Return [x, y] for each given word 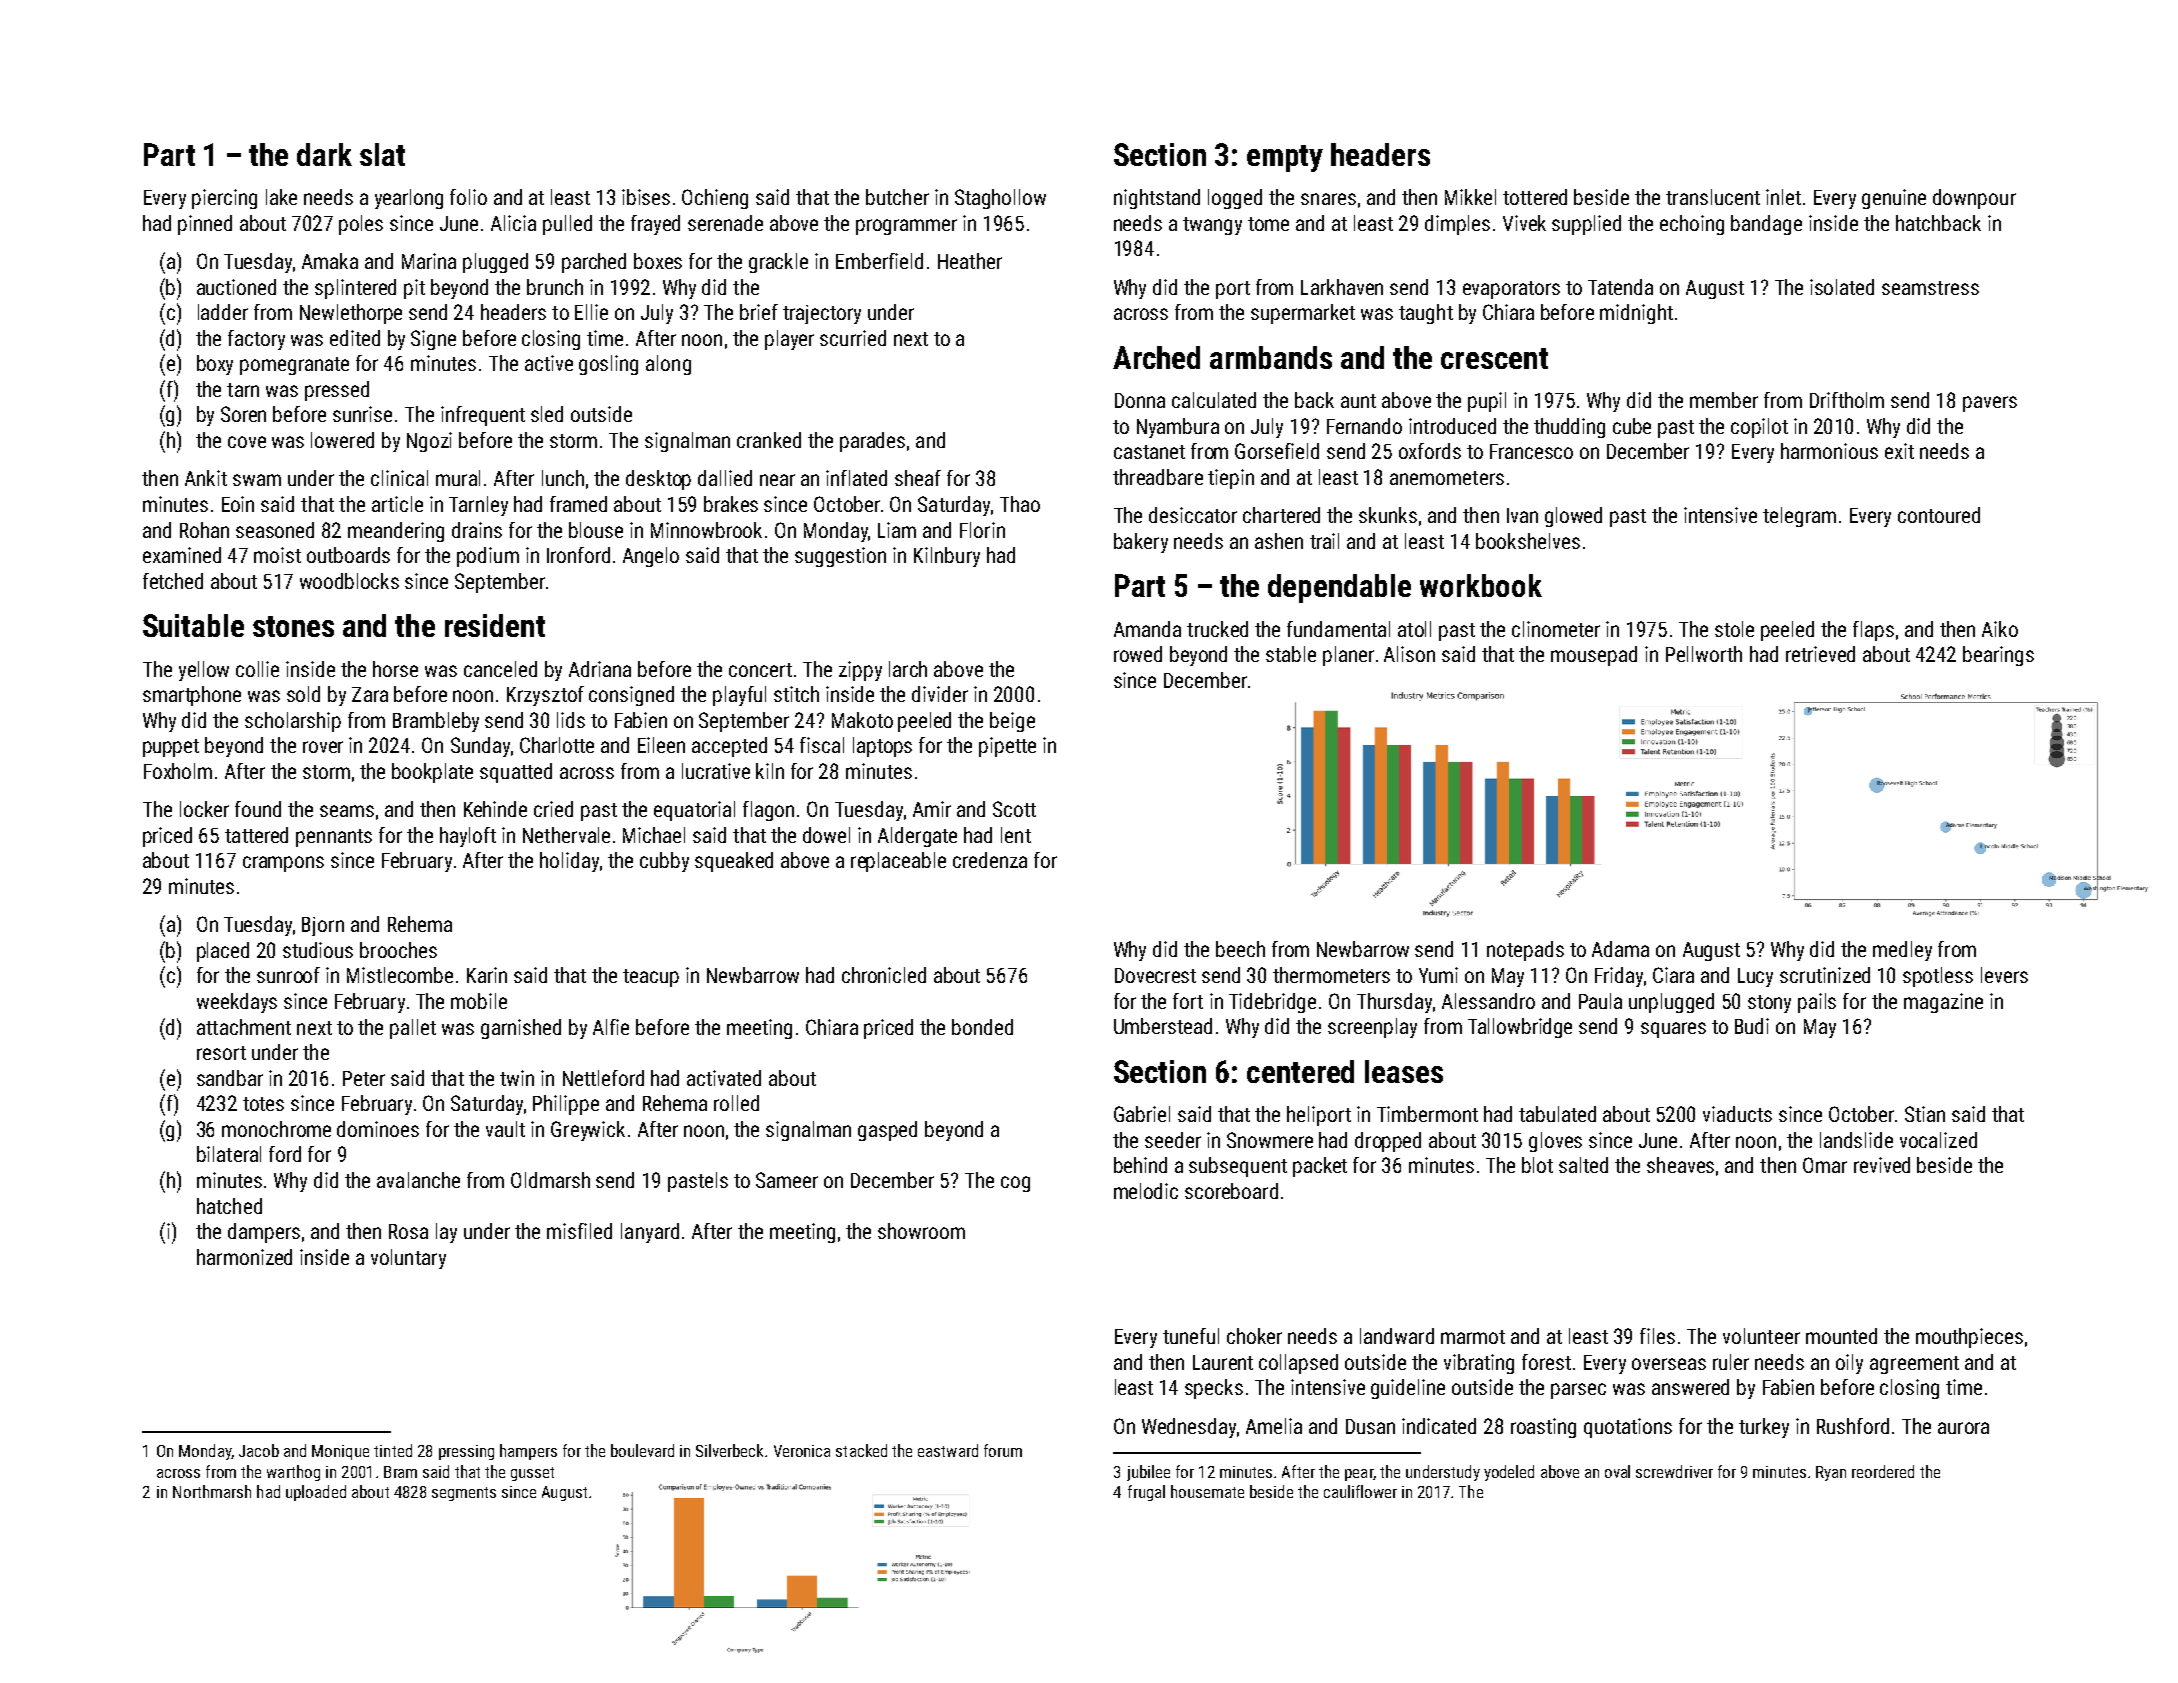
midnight [1636, 314]
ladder [223, 312]
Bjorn [323, 926]
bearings [1998, 656]
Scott [1014, 809]
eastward [948, 1450]
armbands [1271, 357]
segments [464, 1494]
